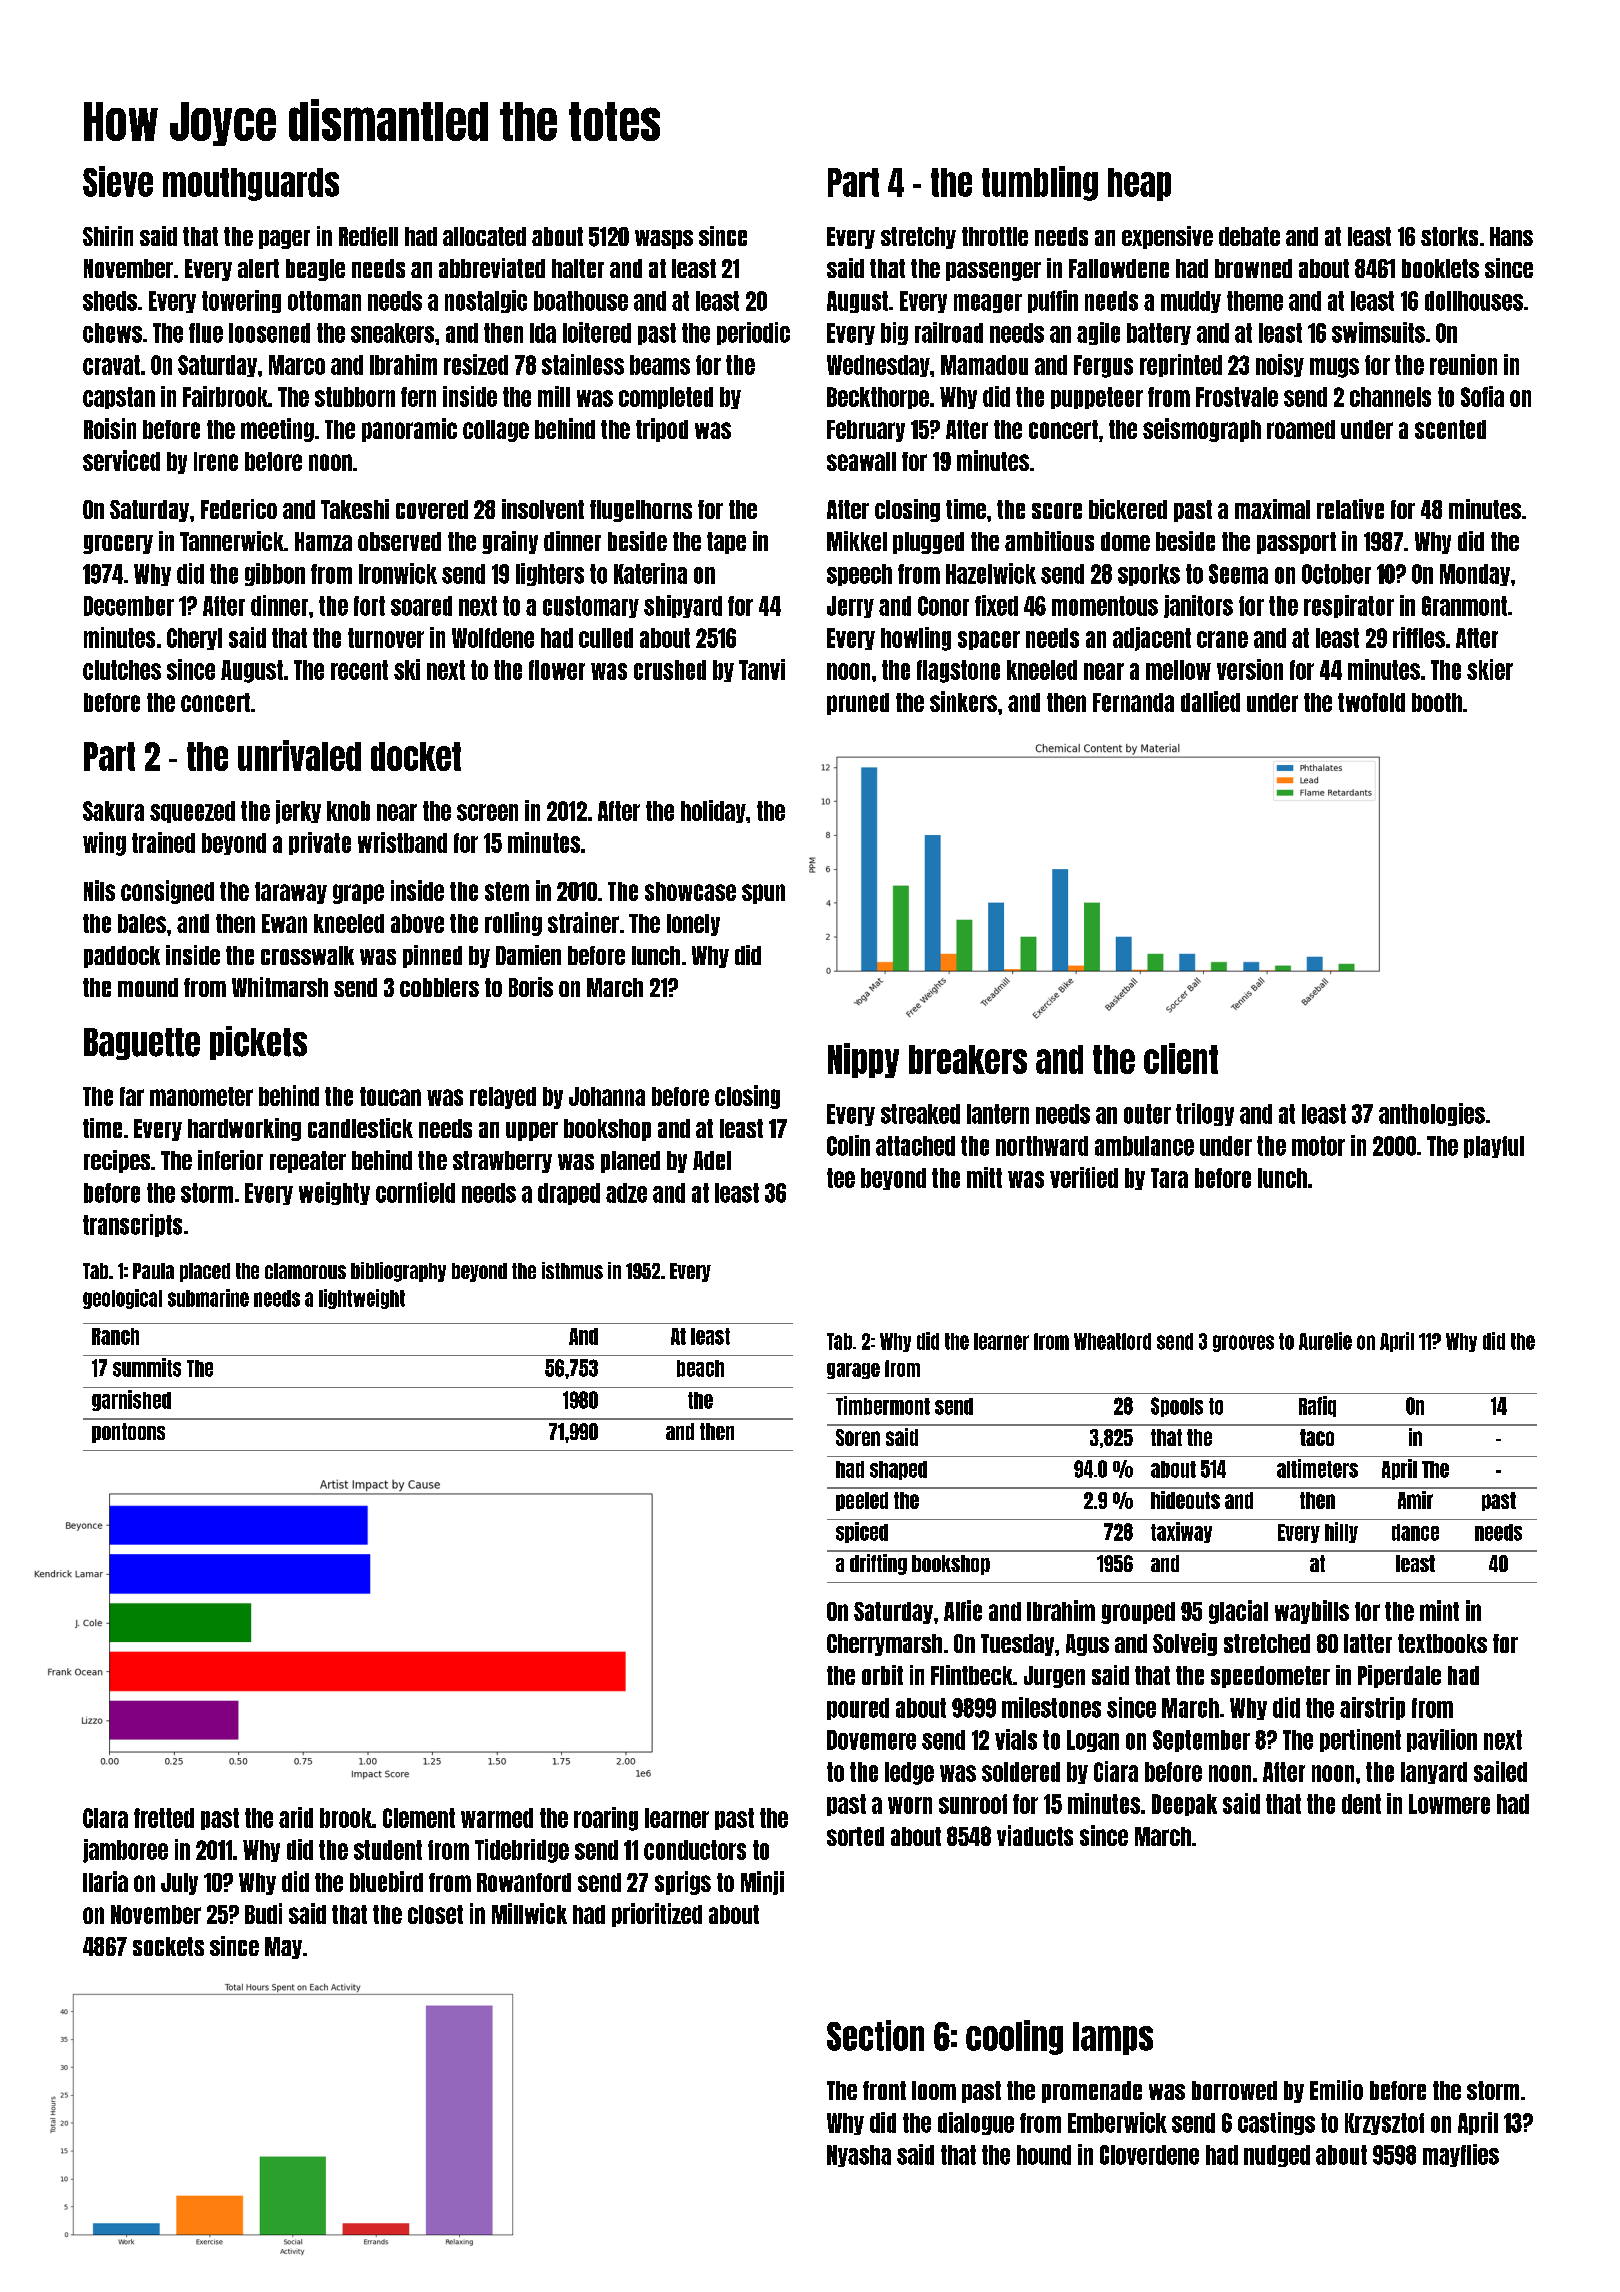 The image size is (1620, 2292). Describe the element at coordinates (1494, 1147) in the image. I see `playful` at that location.
